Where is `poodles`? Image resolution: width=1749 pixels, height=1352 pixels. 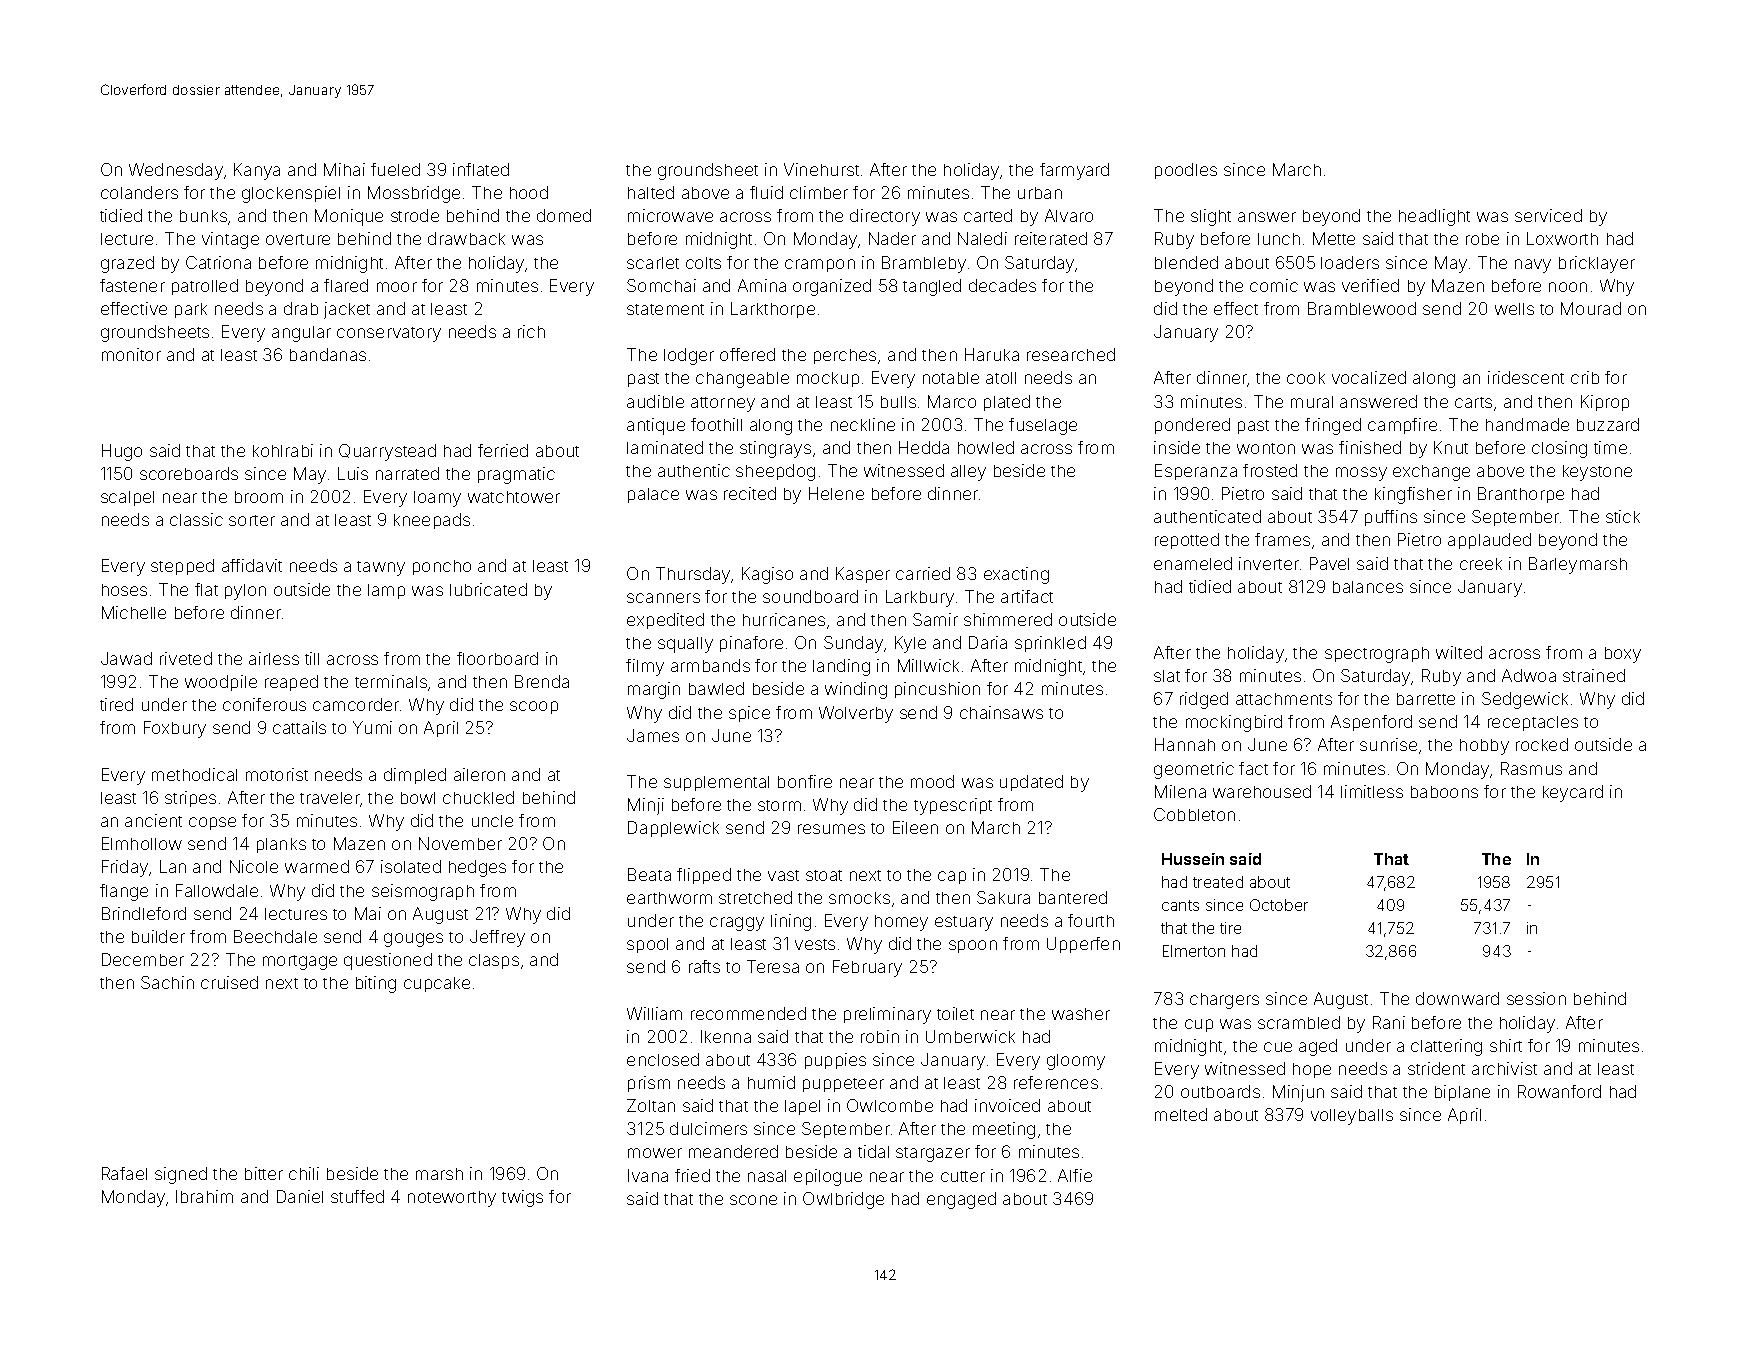 poodles is located at coordinates (1186, 171).
